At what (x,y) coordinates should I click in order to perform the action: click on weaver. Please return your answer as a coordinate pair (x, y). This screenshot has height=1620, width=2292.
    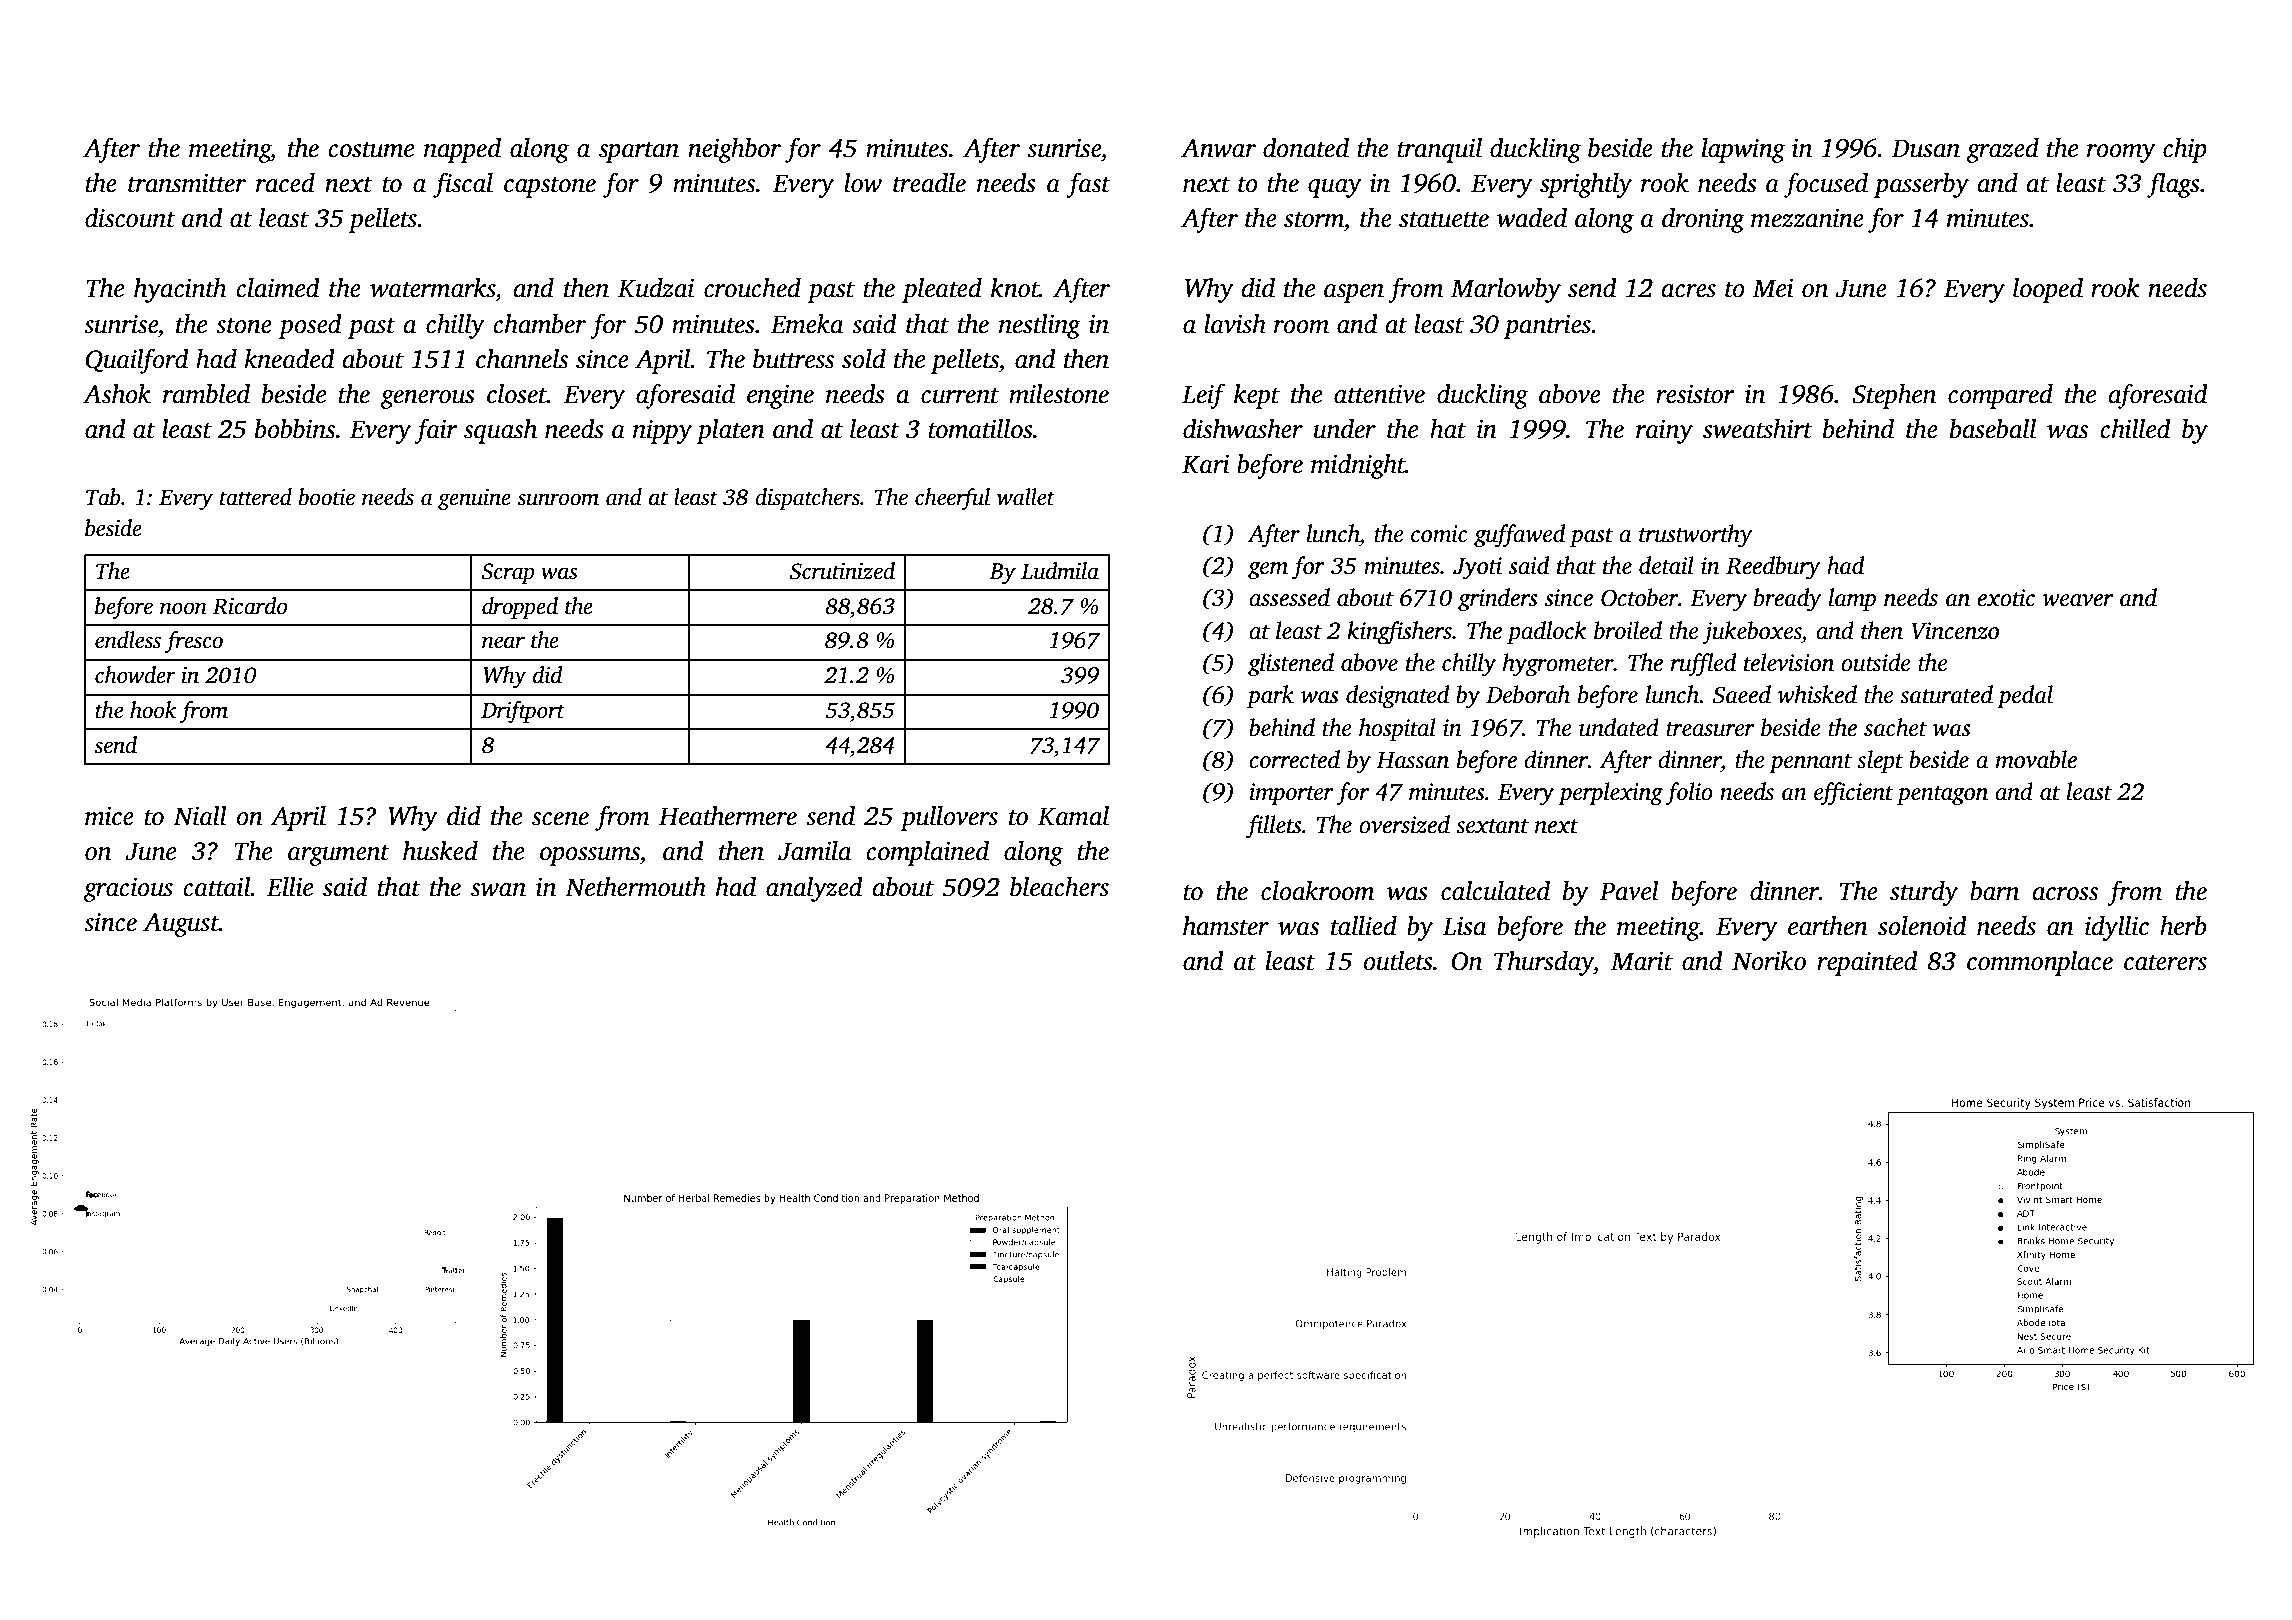
    Looking at the image, I should click on (2078, 600).
